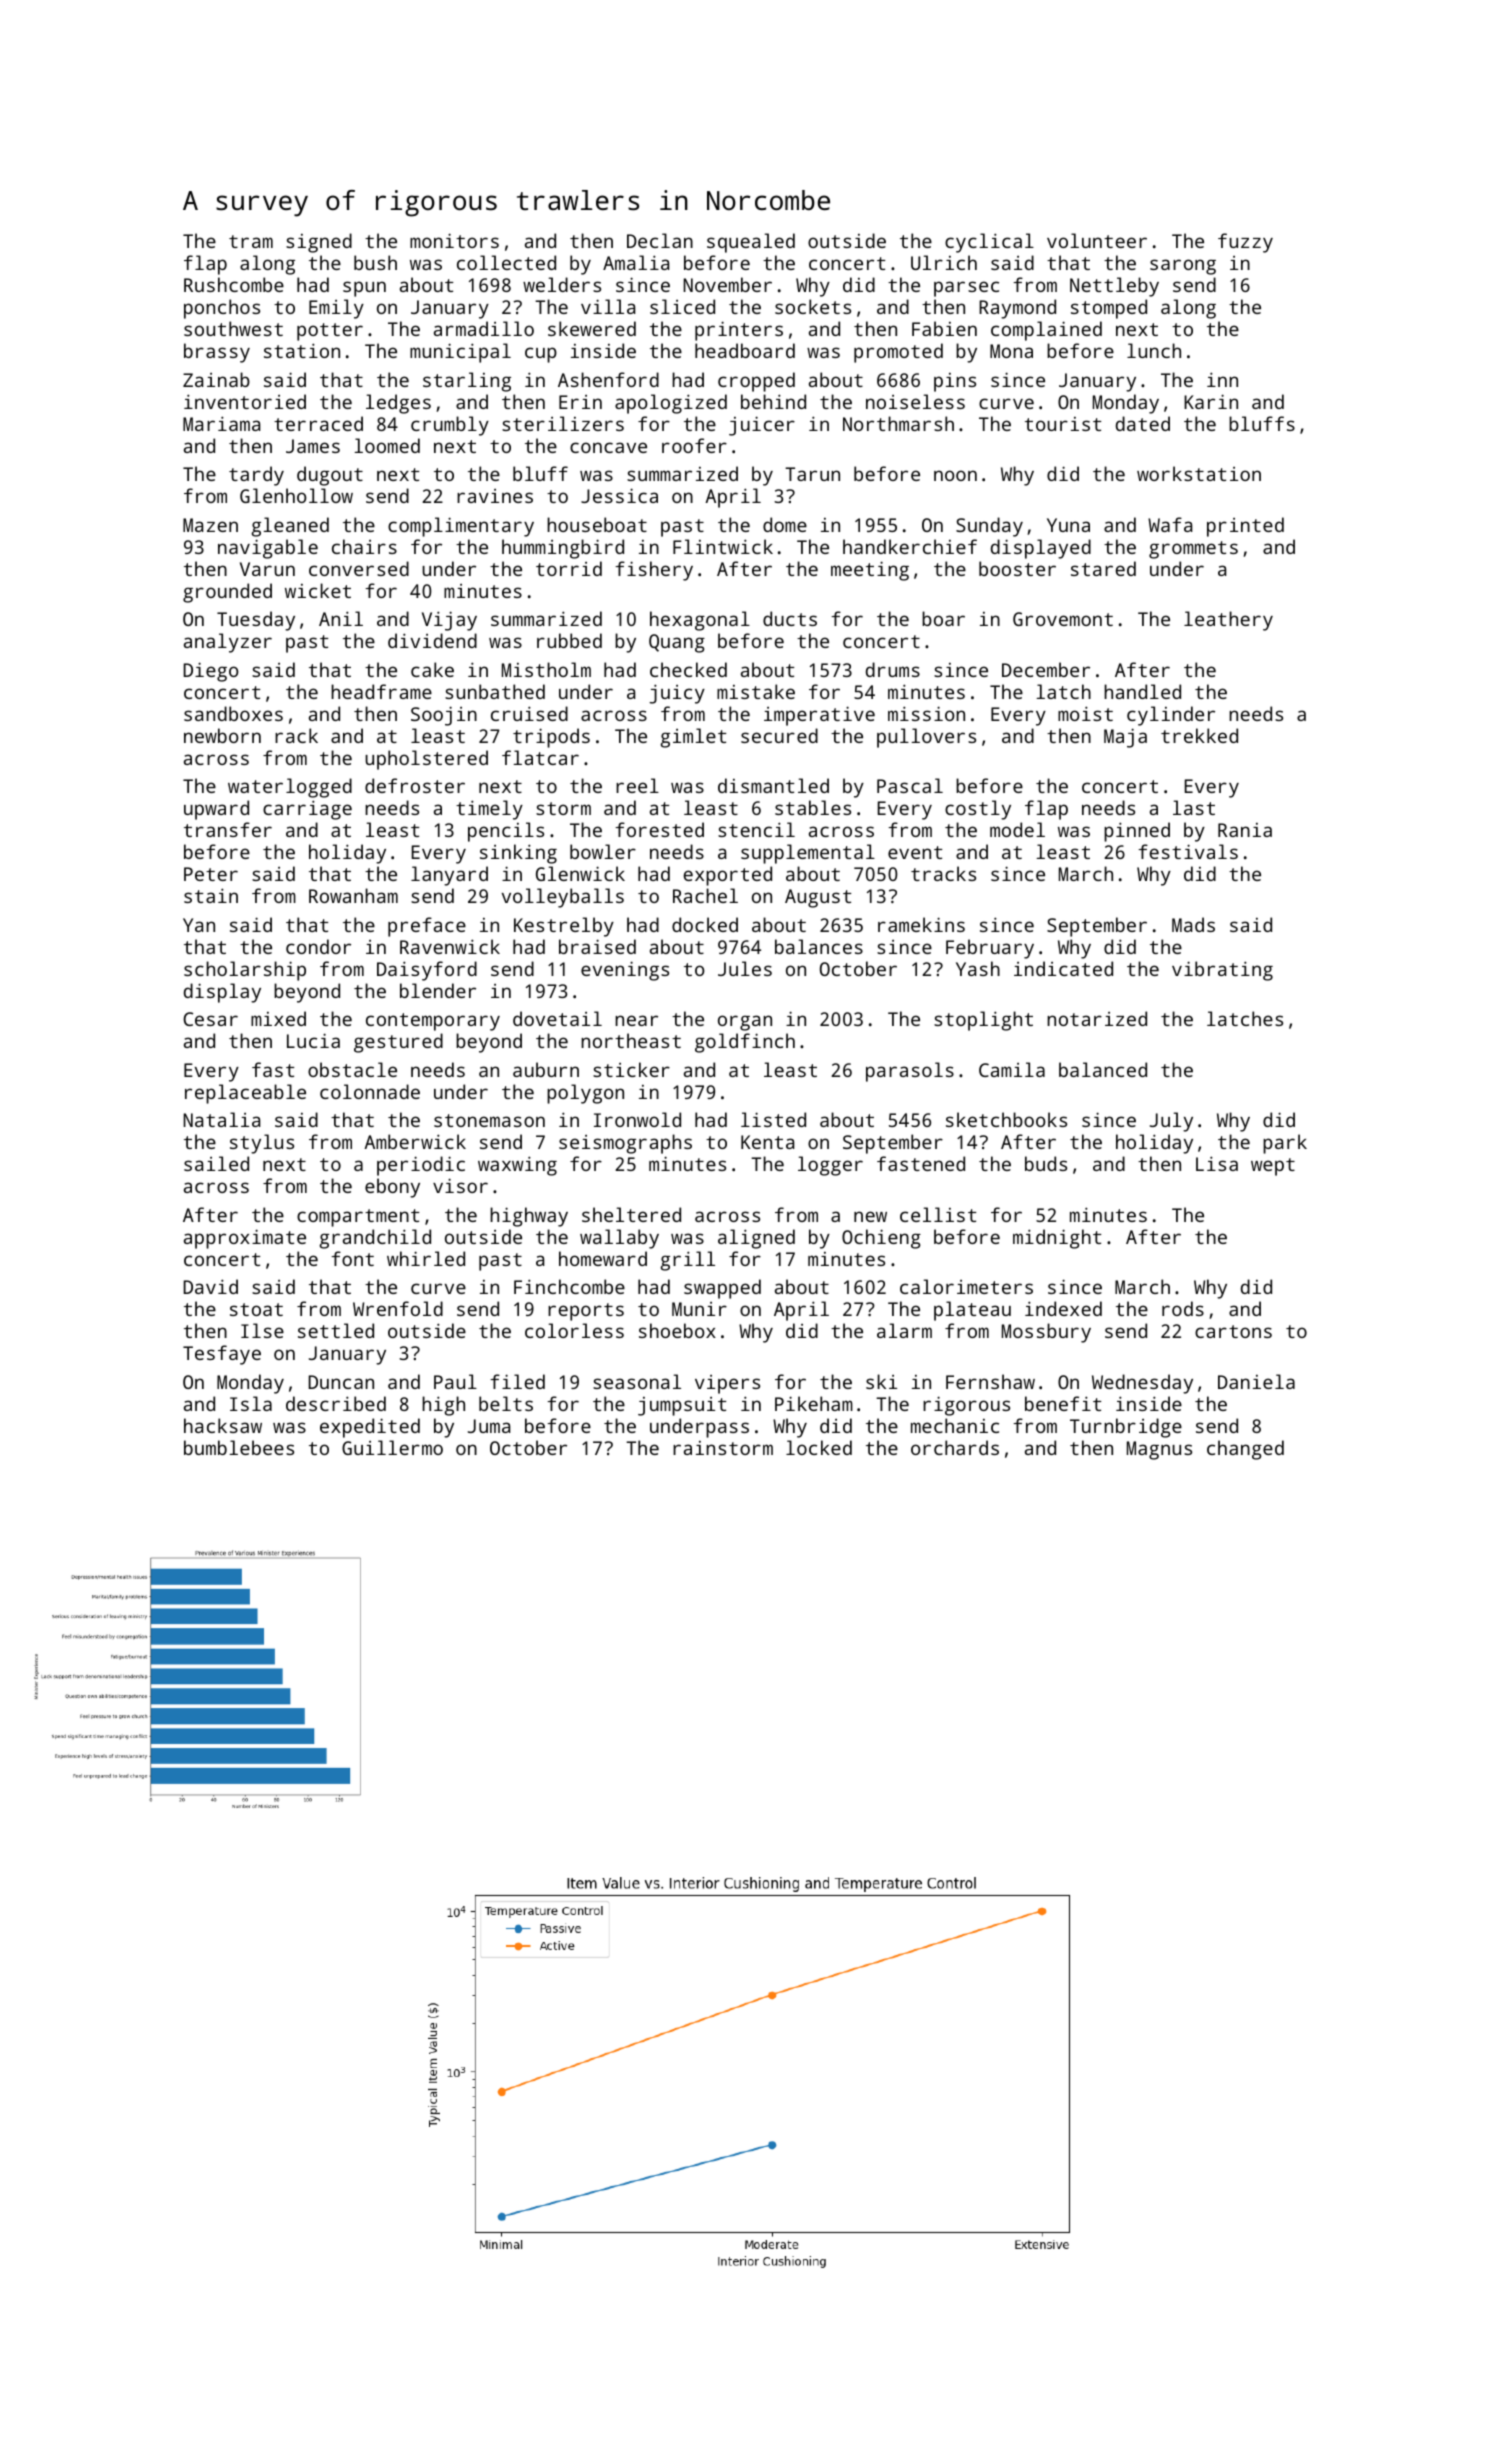 The width and height of the document is (1496, 2464). Describe the element at coordinates (392, 1447) in the document. I see `Guillermo` at that location.
